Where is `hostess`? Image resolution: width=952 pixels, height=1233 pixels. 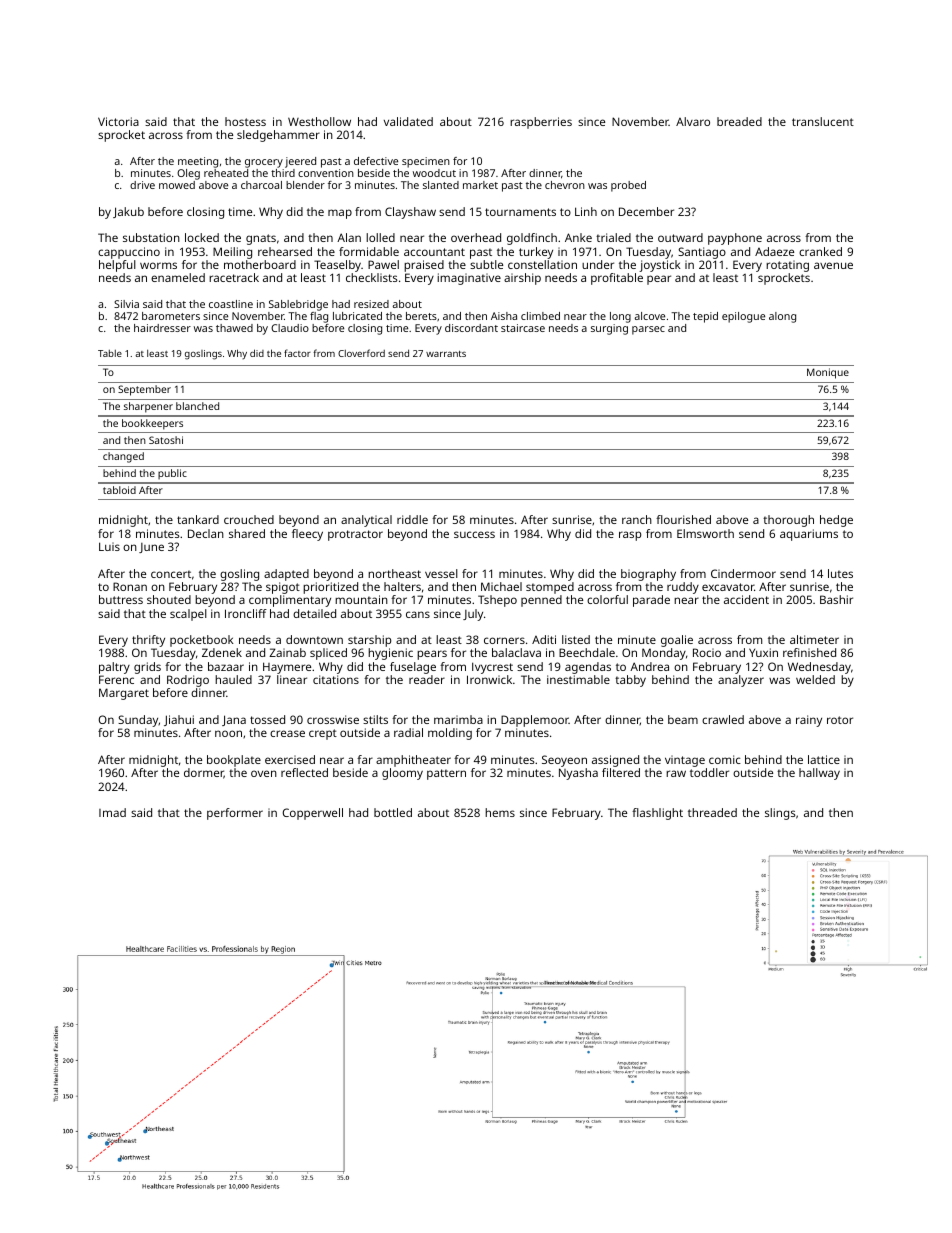 hostess is located at coordinates (245, 121).
